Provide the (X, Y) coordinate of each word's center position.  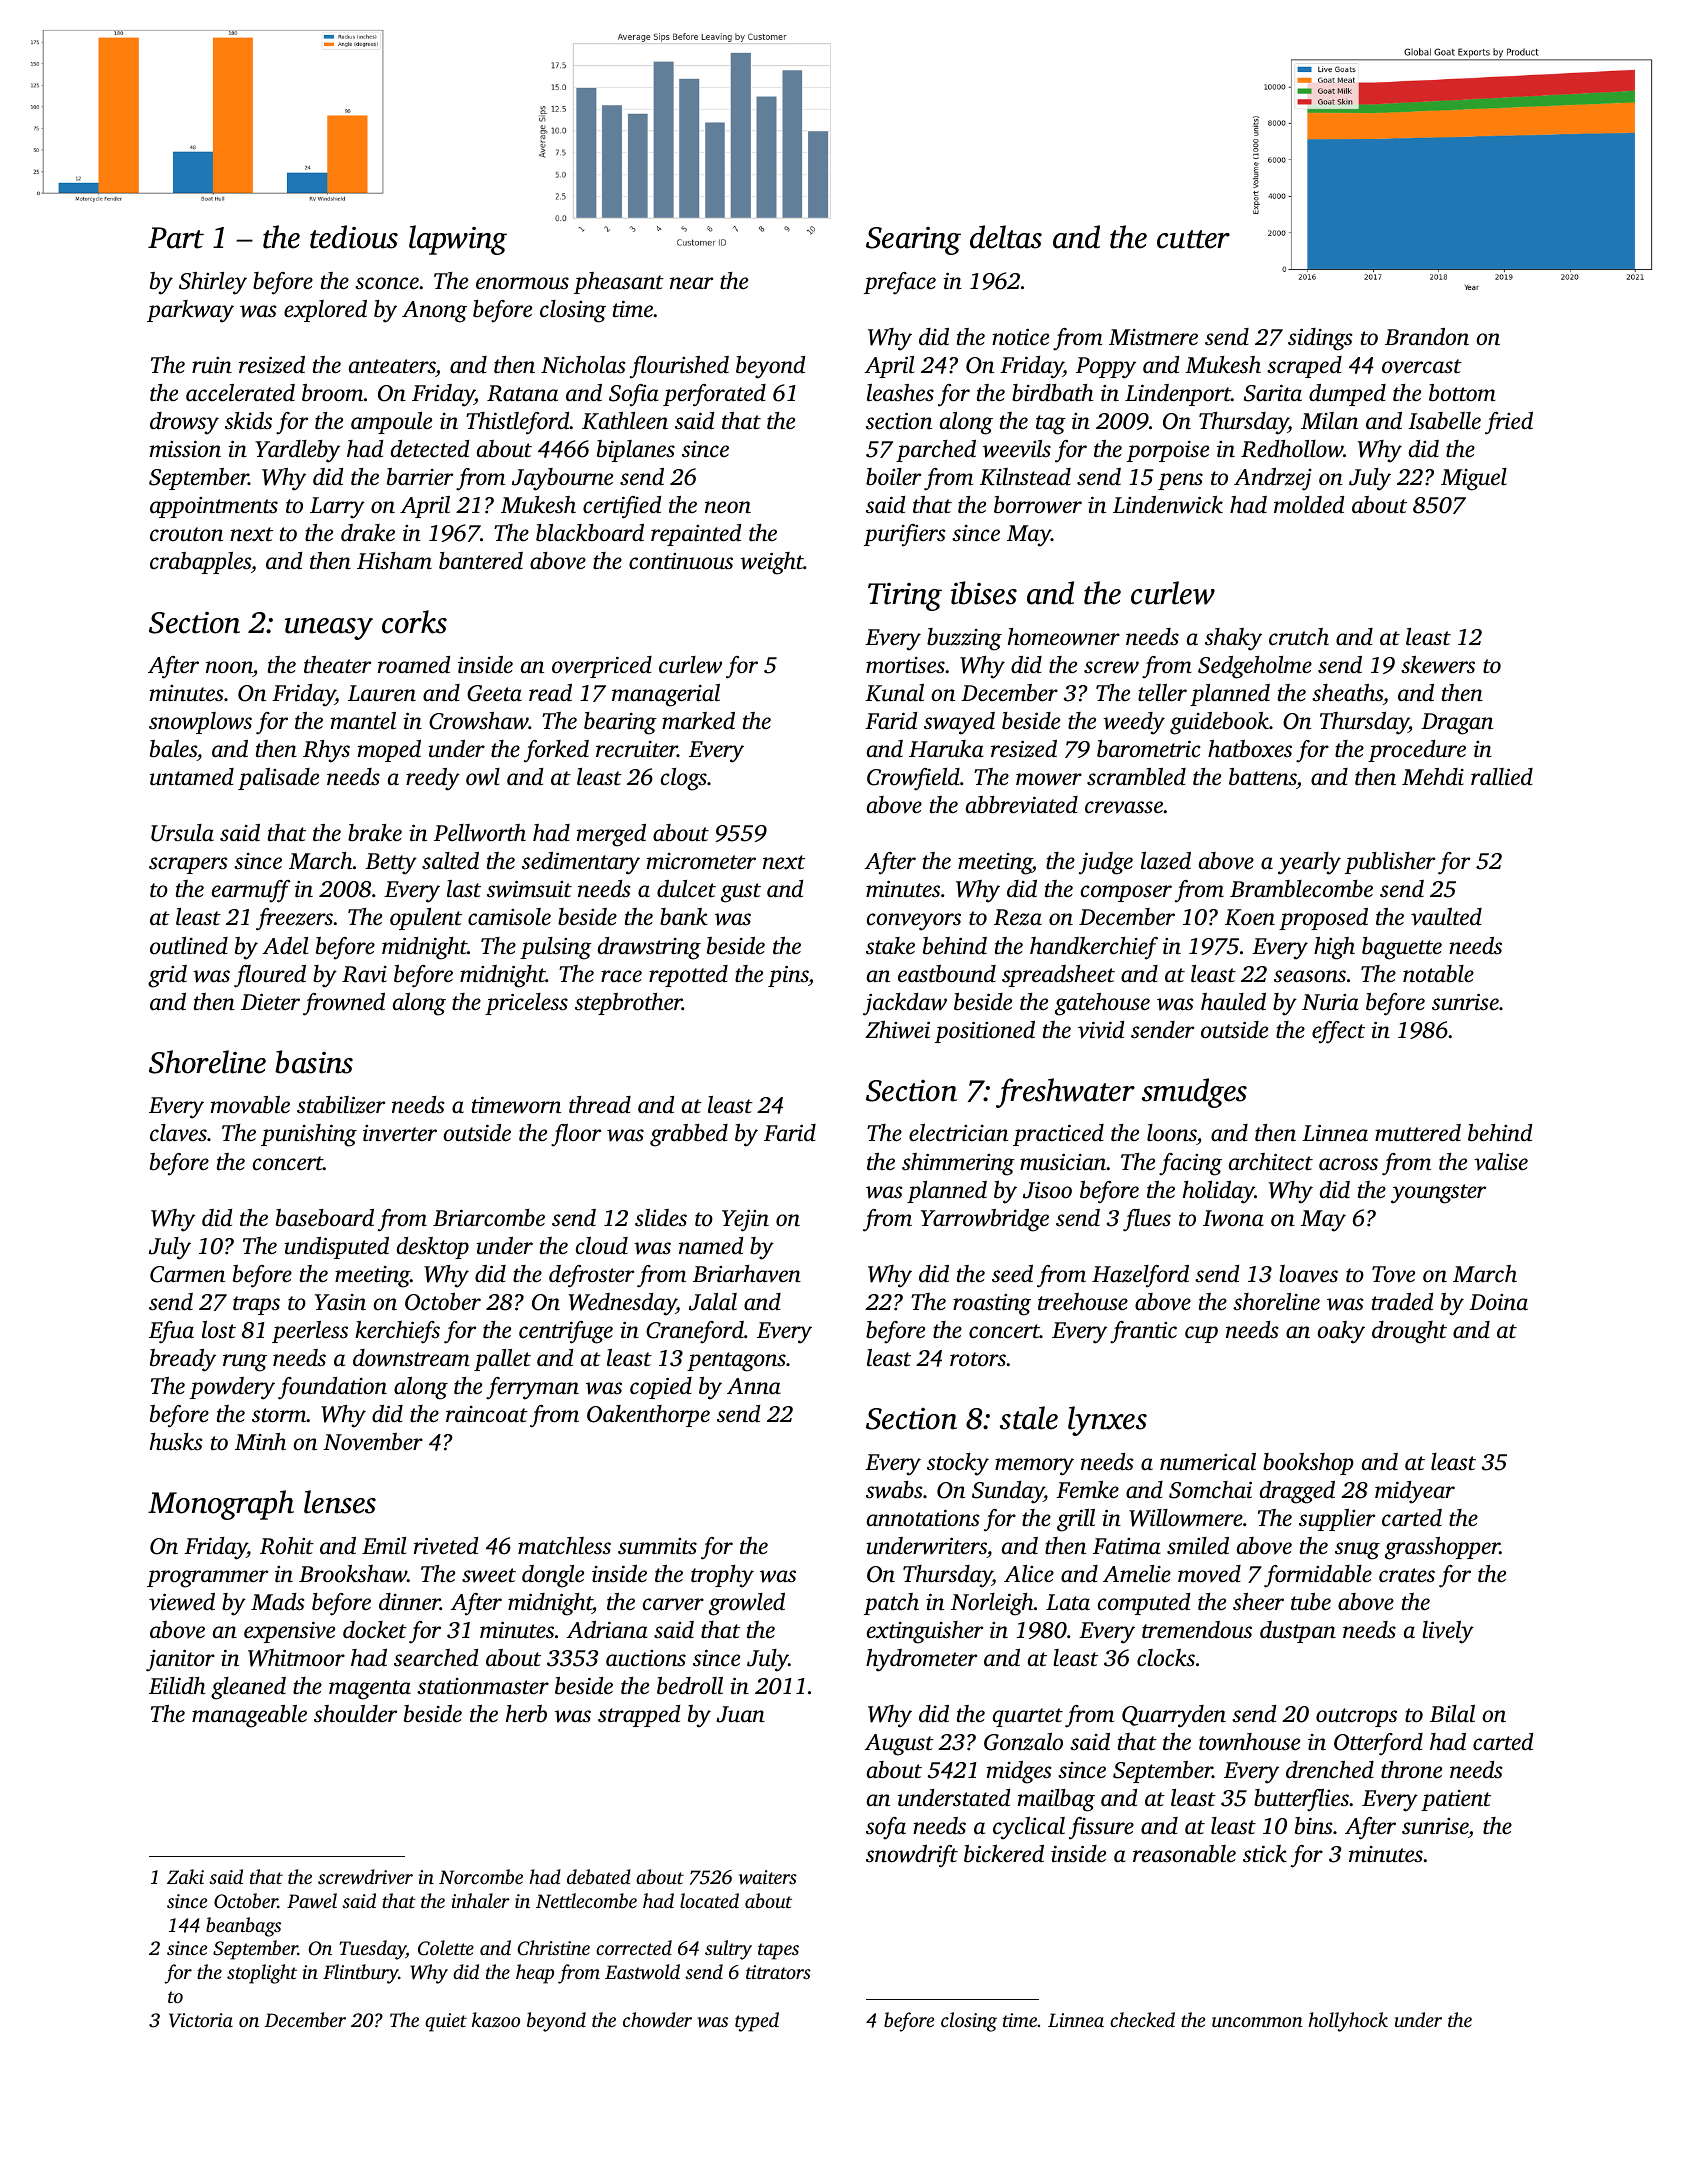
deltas (1006, 237)
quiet (446, 2022)
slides (661, 1218)
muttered (1418, 1132)
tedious (354, 237)
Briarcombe (489, 1218)
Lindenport (1178, 395)
